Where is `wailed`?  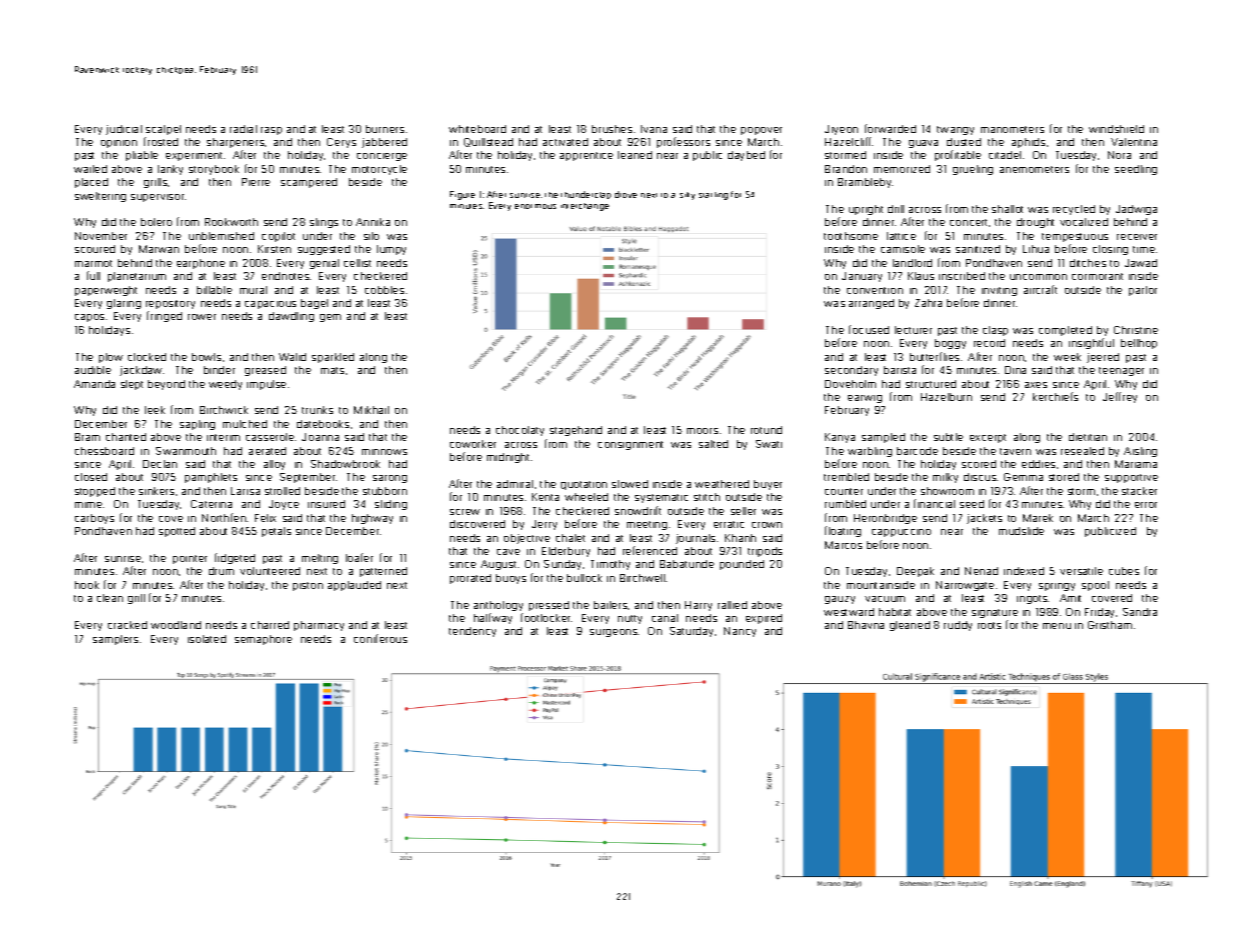 wailed is located at coordinates (90, 169).
